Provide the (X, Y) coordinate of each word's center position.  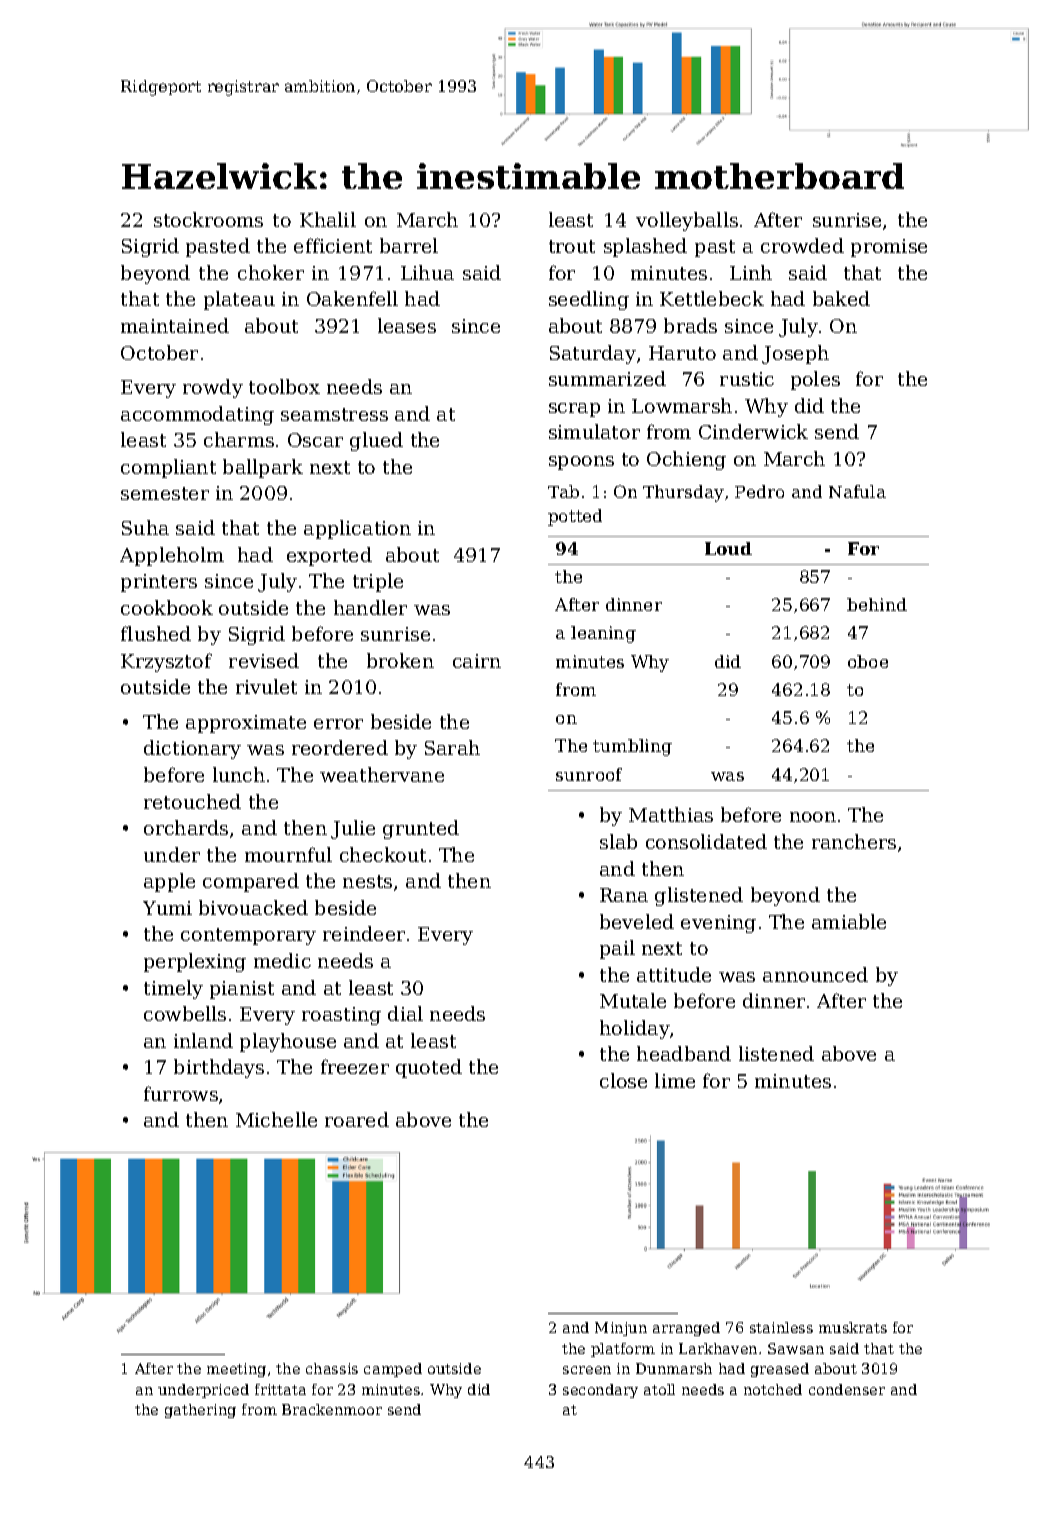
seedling (589, 300)
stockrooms (208, 219)
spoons (581, 463)
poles (815, 380)
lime (675, 1080)
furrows (181, 1093)
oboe (868, 661)
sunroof (589, 774)
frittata (280, 1389)
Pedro (759, 491)
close (623, 1080)
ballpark (263, 468)
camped (393, 1370)
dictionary (192, 749)
